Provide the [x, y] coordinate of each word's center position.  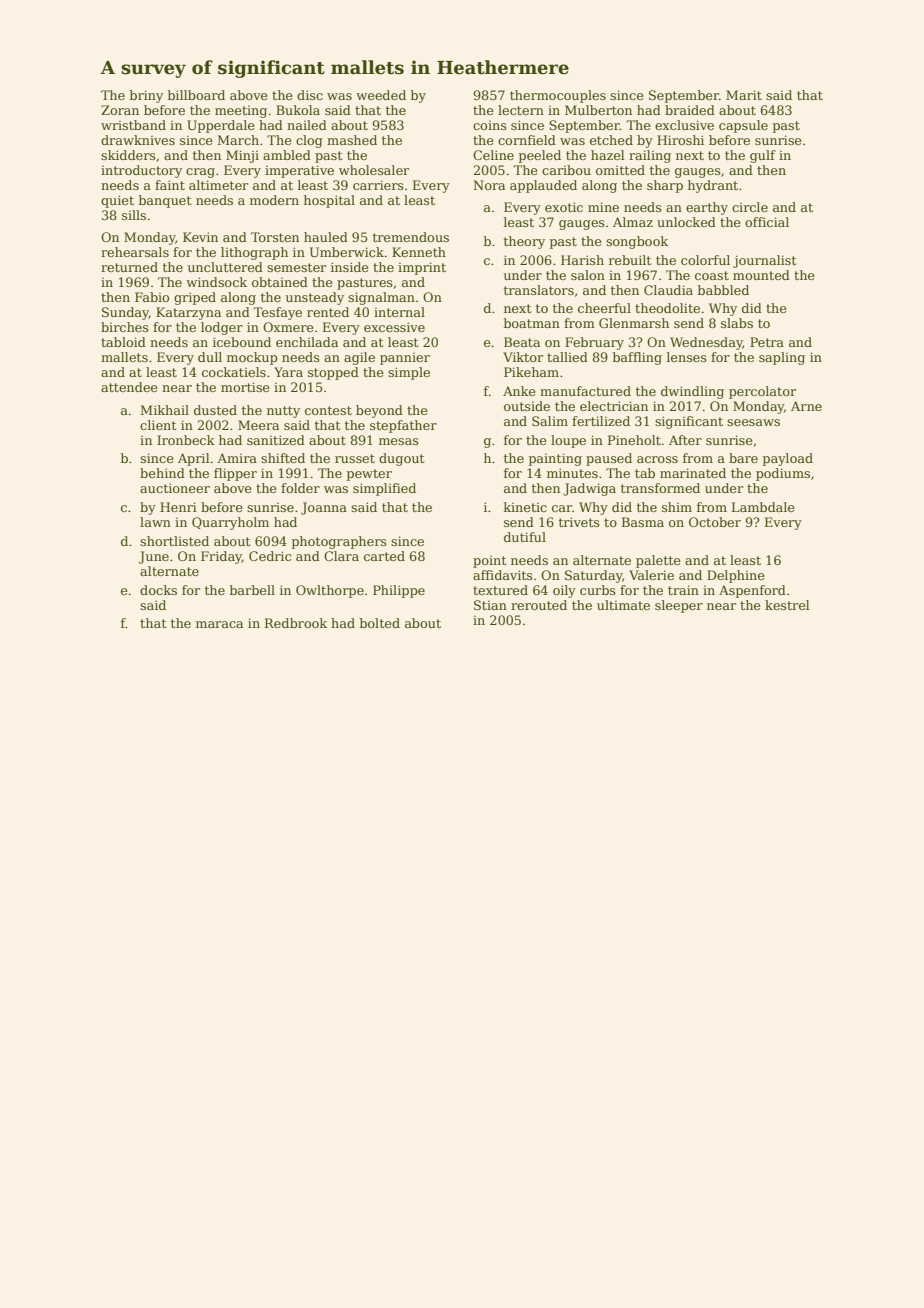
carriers [378, 185]
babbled [723, 290]
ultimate [623, 605]
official [767, 222]
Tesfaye [277, 313]
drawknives [138, 140]
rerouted [539, 605]
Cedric [270, 556]
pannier [405, 359]
